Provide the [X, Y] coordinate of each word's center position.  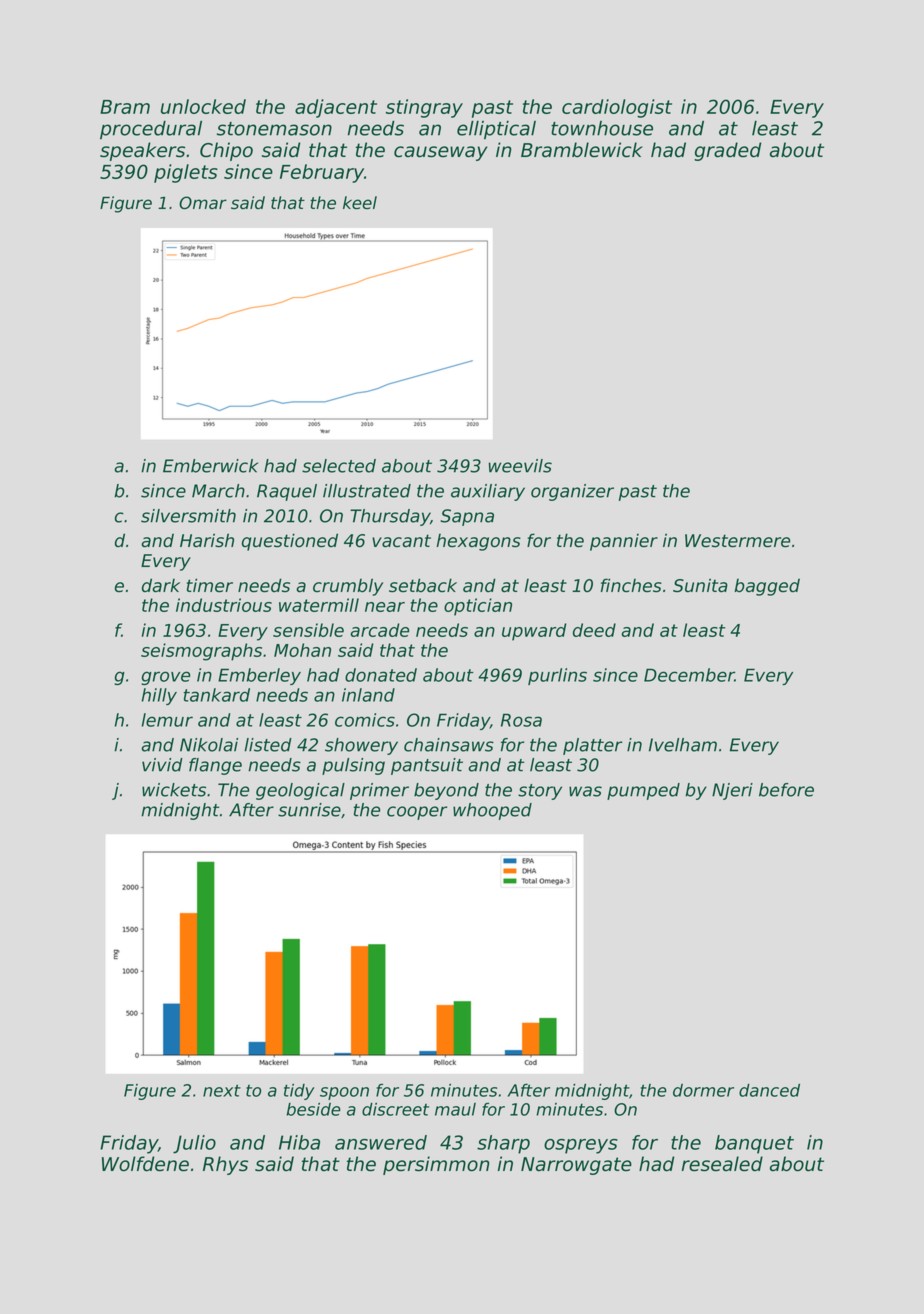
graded [727, 151]
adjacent [336, 108]
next [222, 1090]
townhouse [602, 128]
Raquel [287, 492]
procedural [151, 130]
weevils [520, 466]
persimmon [436, 1165]
